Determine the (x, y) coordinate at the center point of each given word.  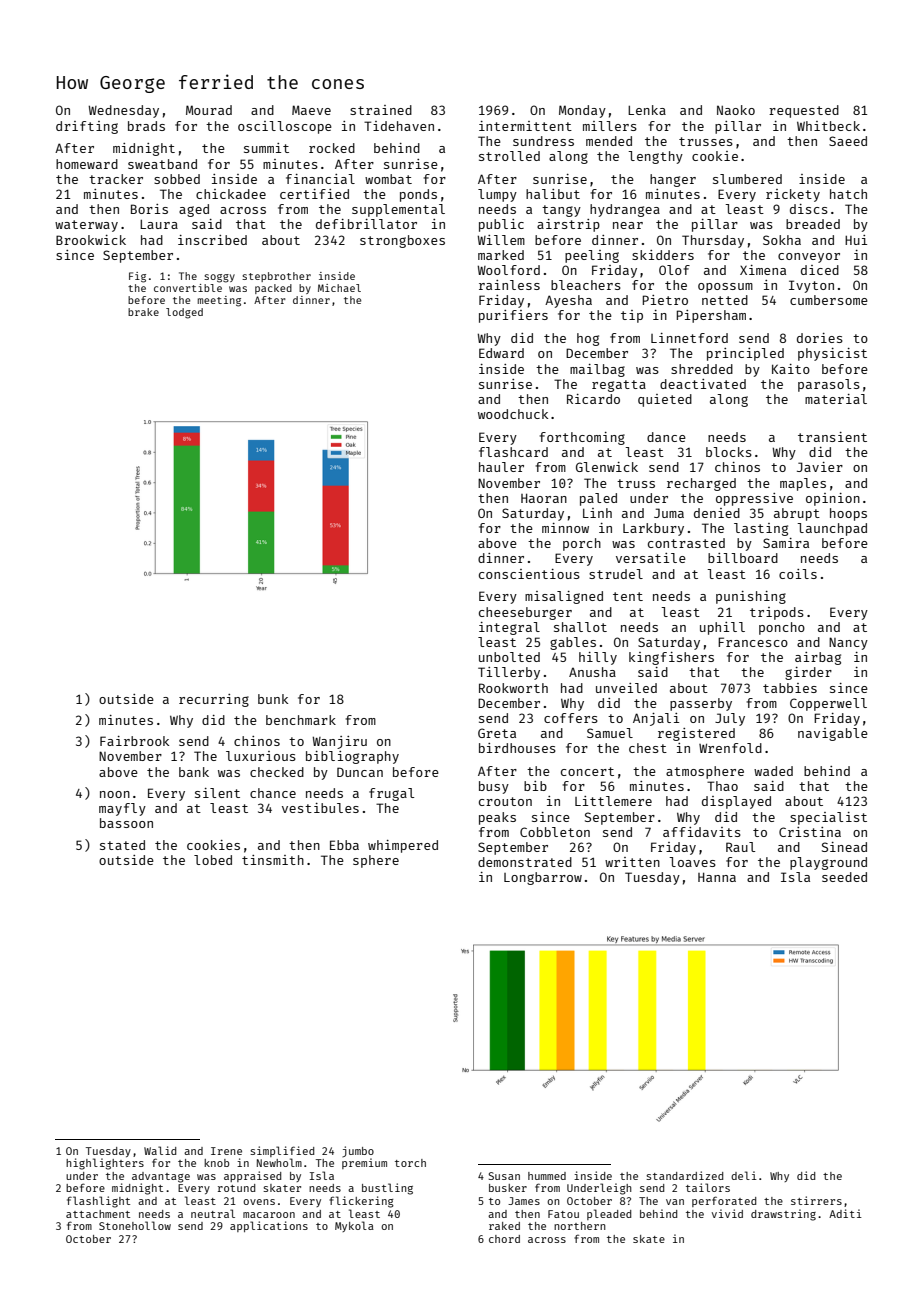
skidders (663, 255)
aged (194, 210)
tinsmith (273, 860)
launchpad (832, 529)
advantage (161, 1177)
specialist (828, 818)
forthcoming (582, 438)
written (632, 862)
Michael (339, 288)
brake (143, 312)
